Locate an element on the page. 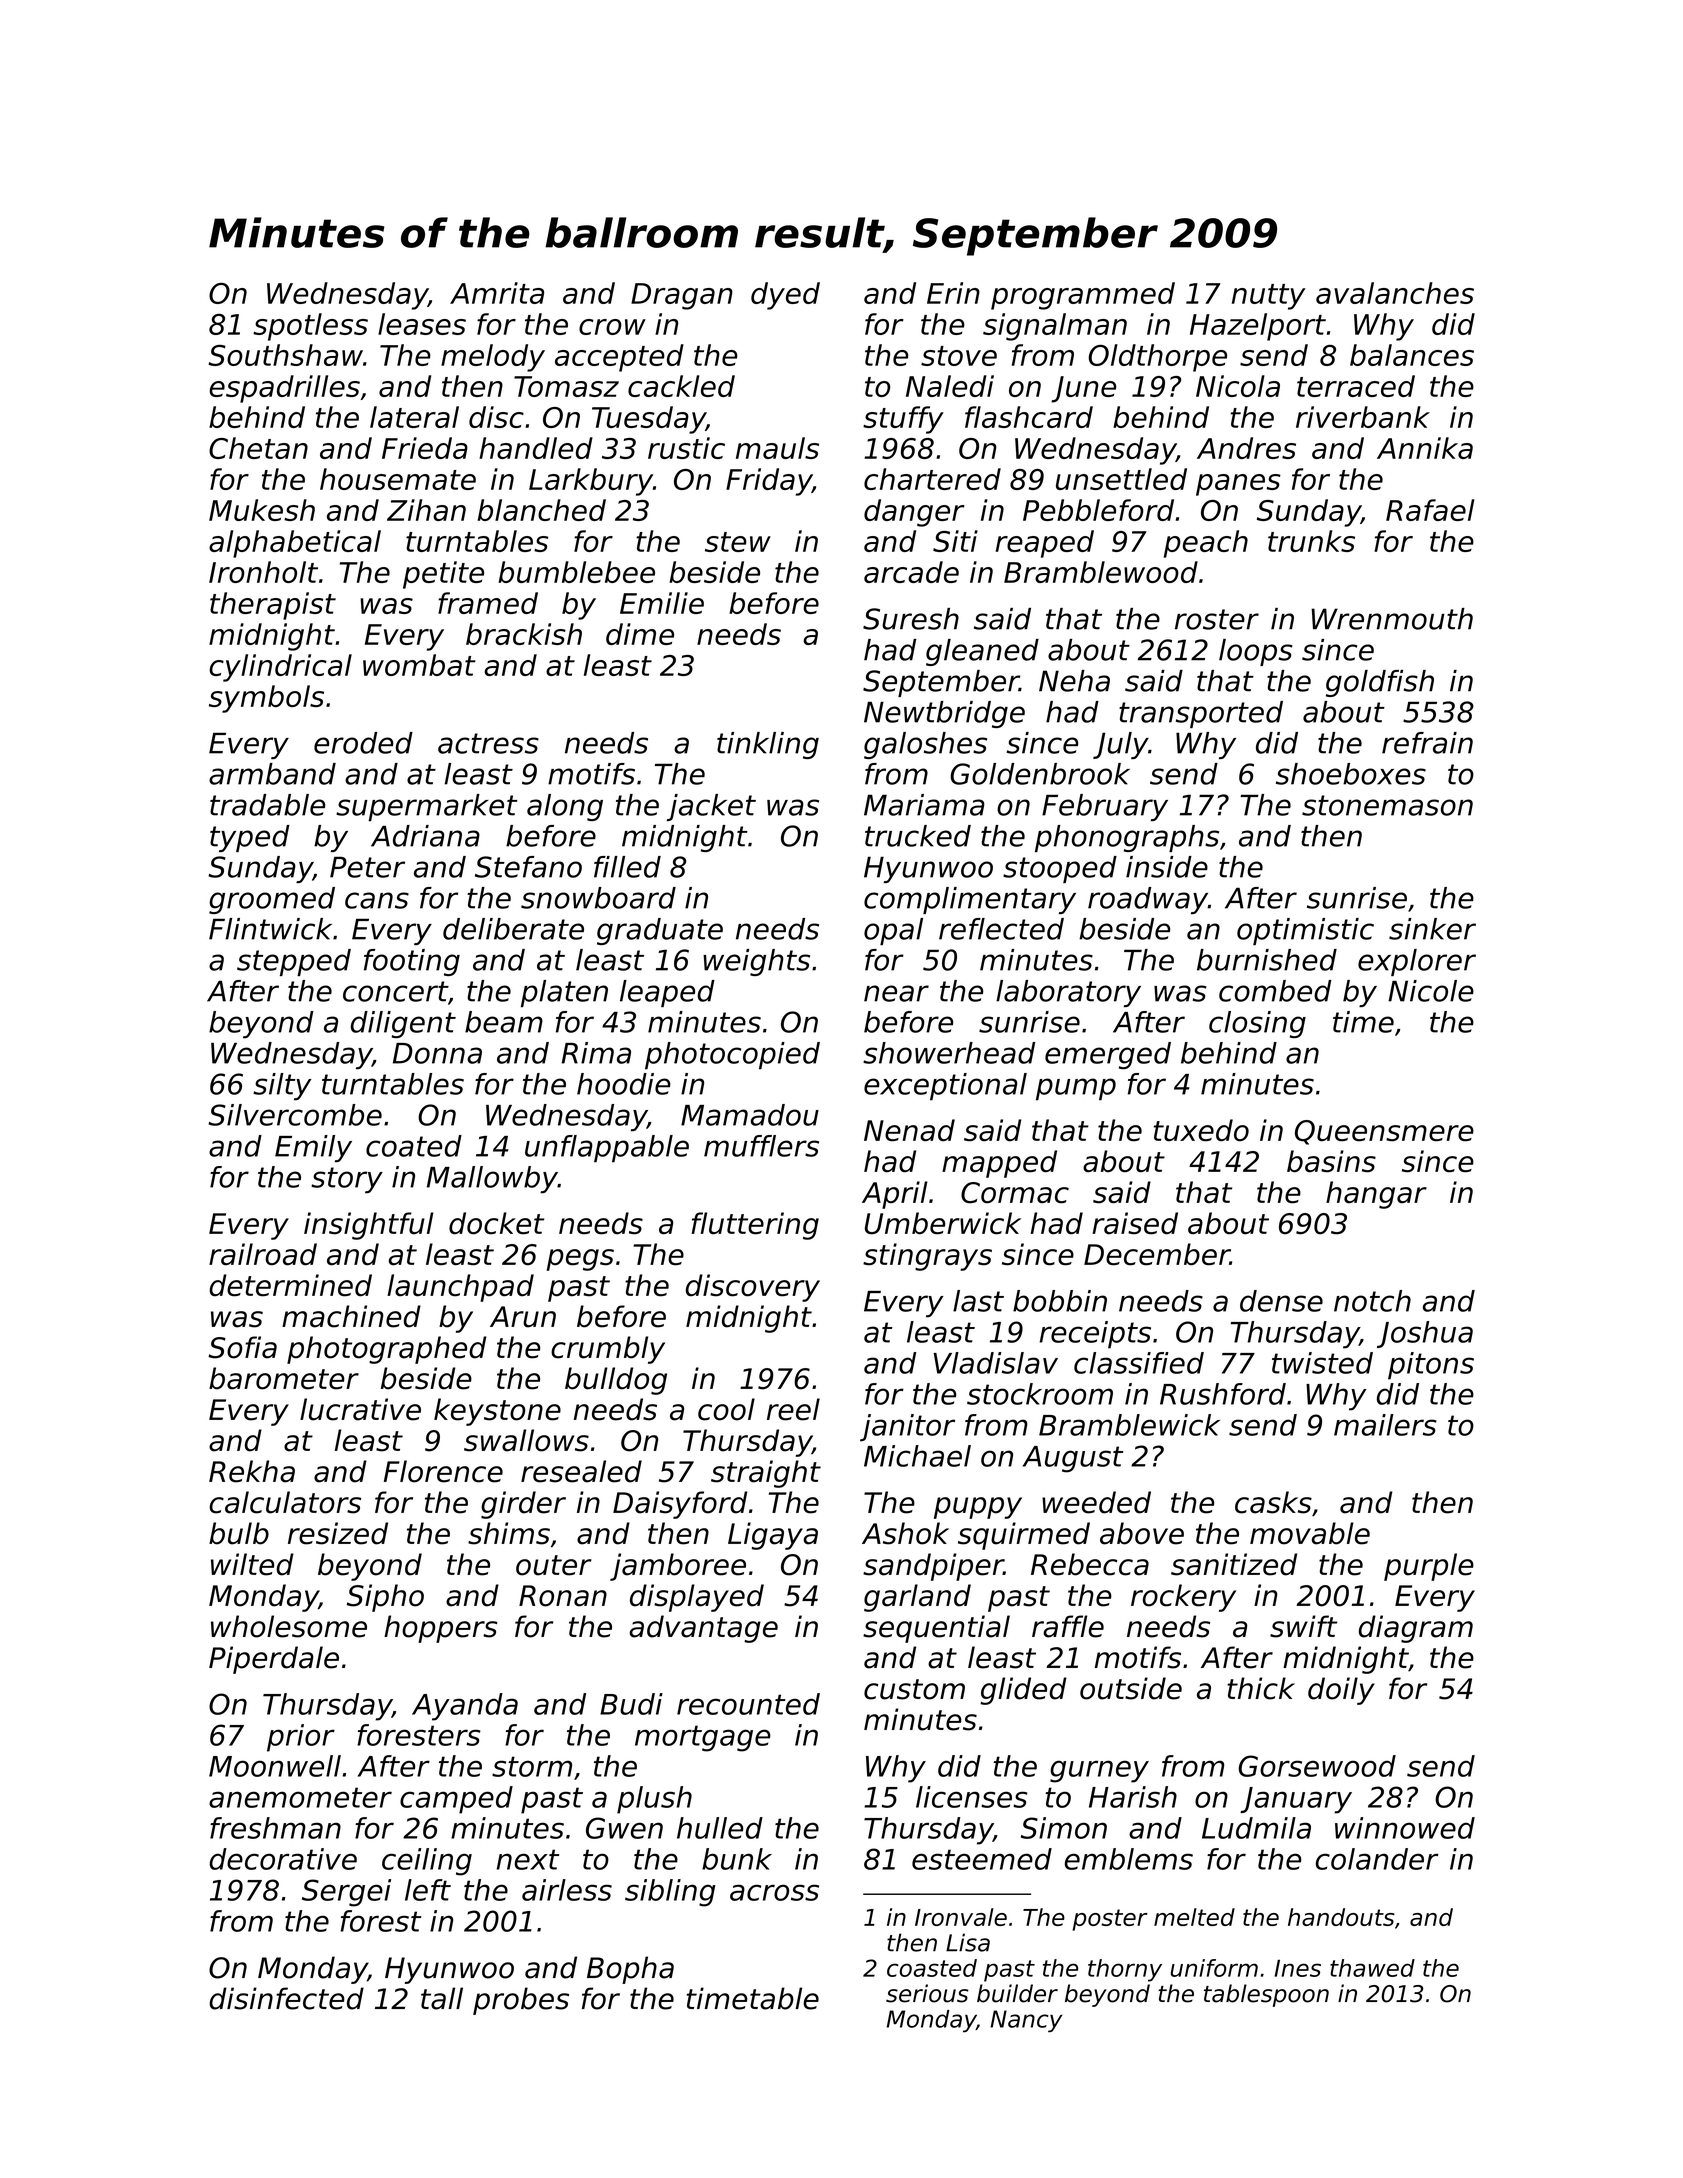  Naledi is located at coordinates (950, 386).
